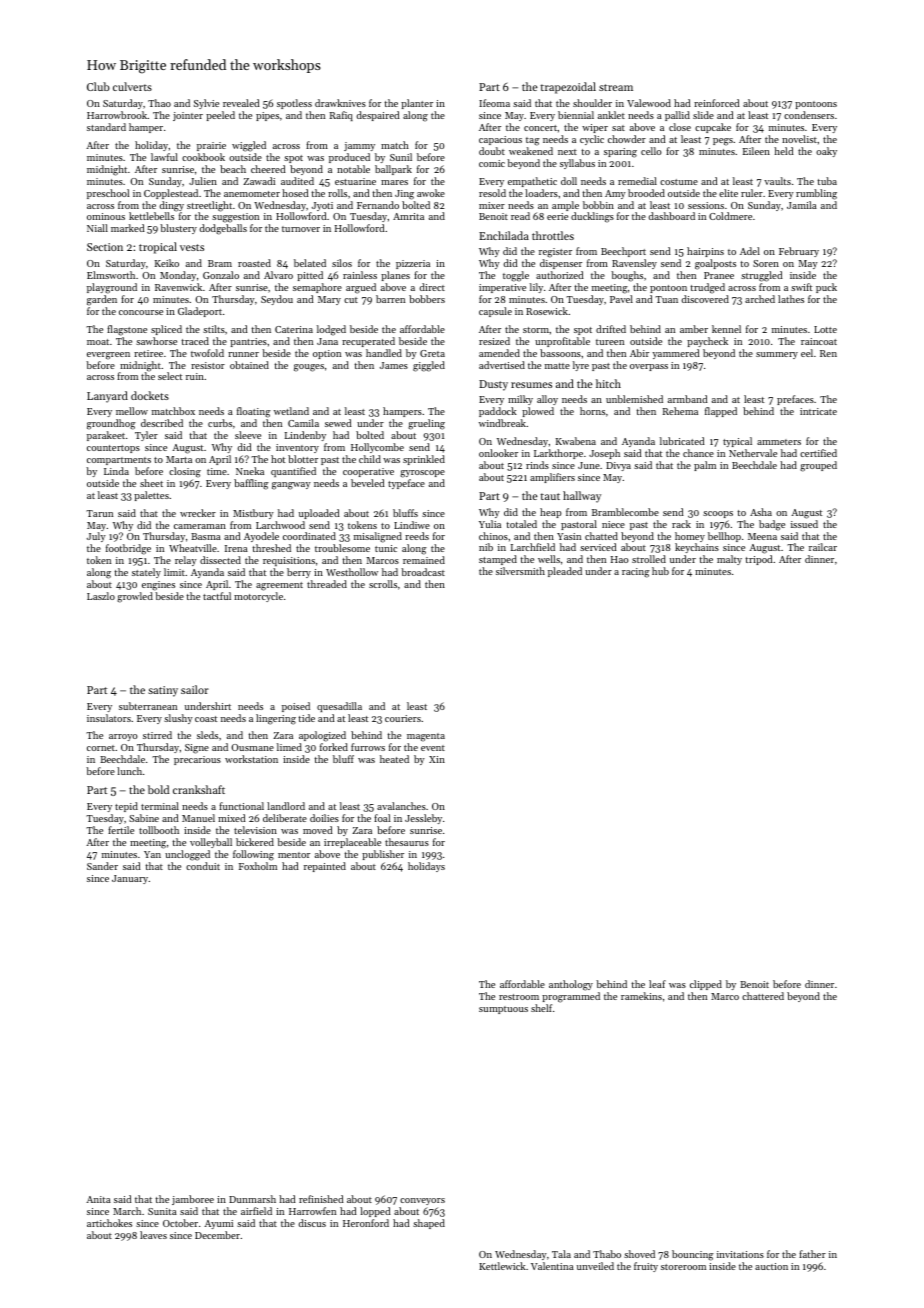  Describe the element at coordinates (763, 996) in the screenshot. I see `chattered` at that location.
